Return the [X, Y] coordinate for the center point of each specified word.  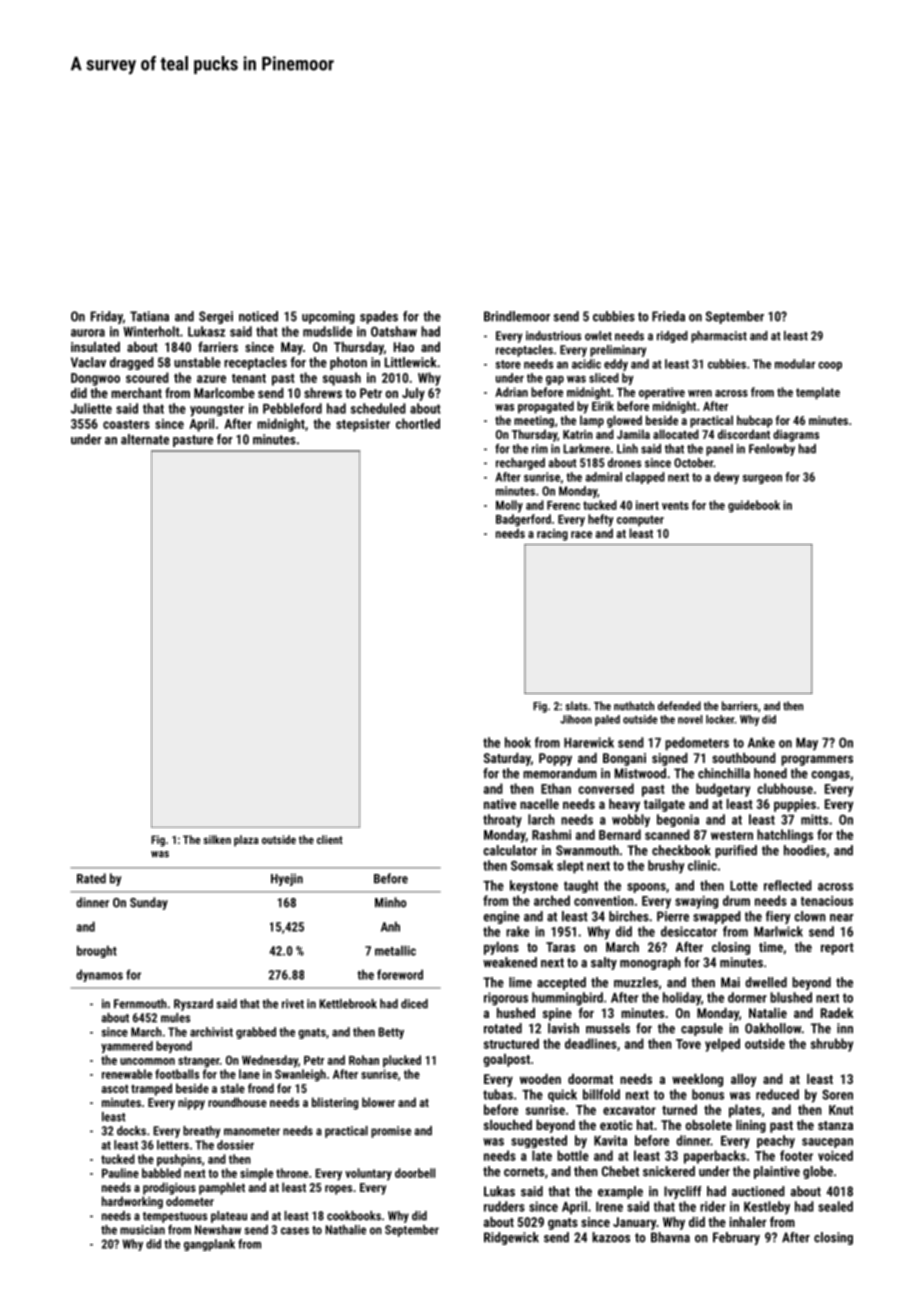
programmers [817, 760]
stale [232, 1088]
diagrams [796, 435]
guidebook [754, 506]
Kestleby [767, 1208]
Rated [91, 878]
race [581, 534]
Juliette [91, 408]
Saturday [507, 759]
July [413, 394]
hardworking [132, 1202]
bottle [573, 1155]
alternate [145, 439]
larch [541, 819]
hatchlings [785, 836]
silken [217, 839]
